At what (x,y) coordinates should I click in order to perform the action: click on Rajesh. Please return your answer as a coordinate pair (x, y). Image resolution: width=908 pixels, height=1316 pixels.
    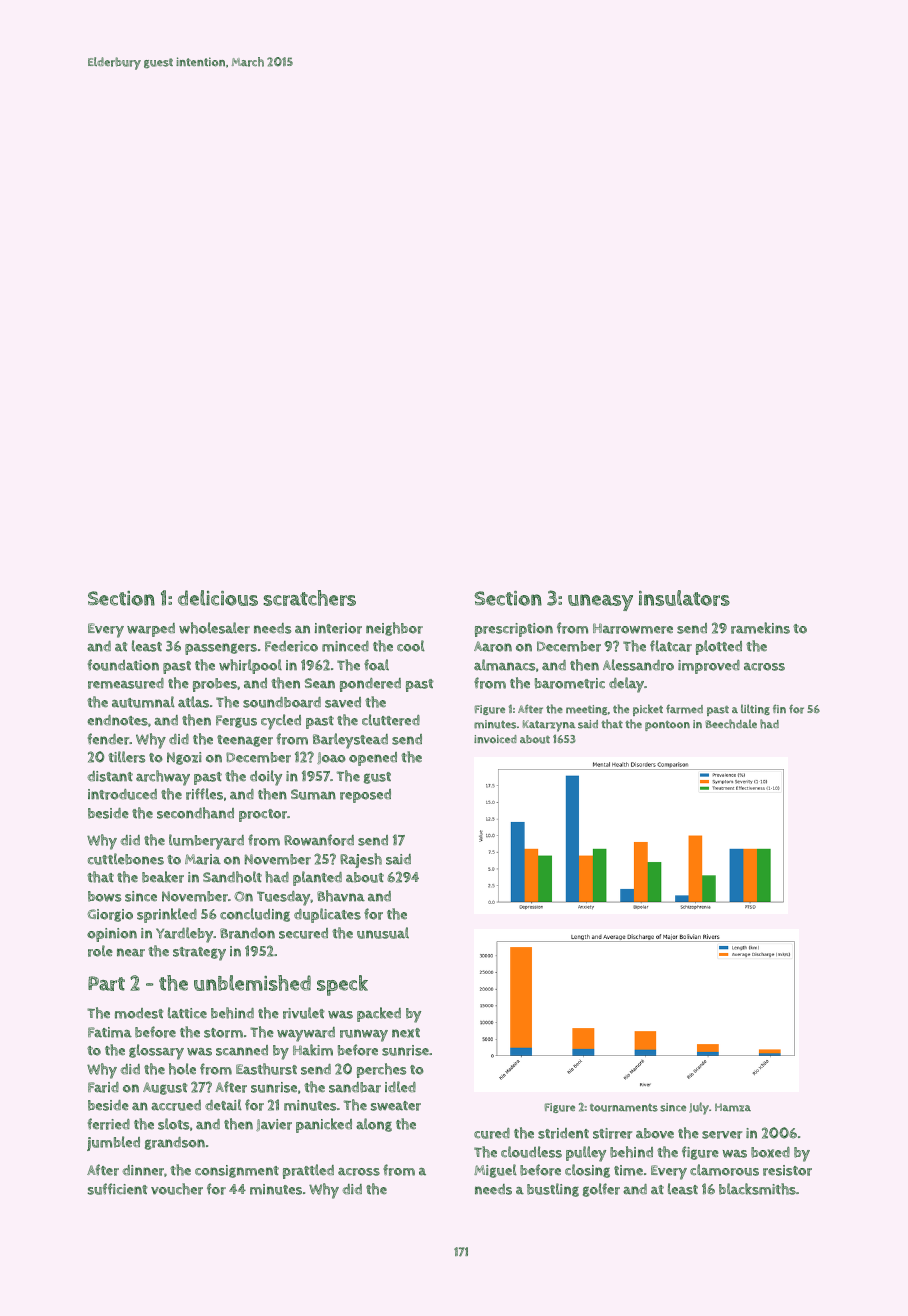
    Looking at the image, I should click on (361, 860).
